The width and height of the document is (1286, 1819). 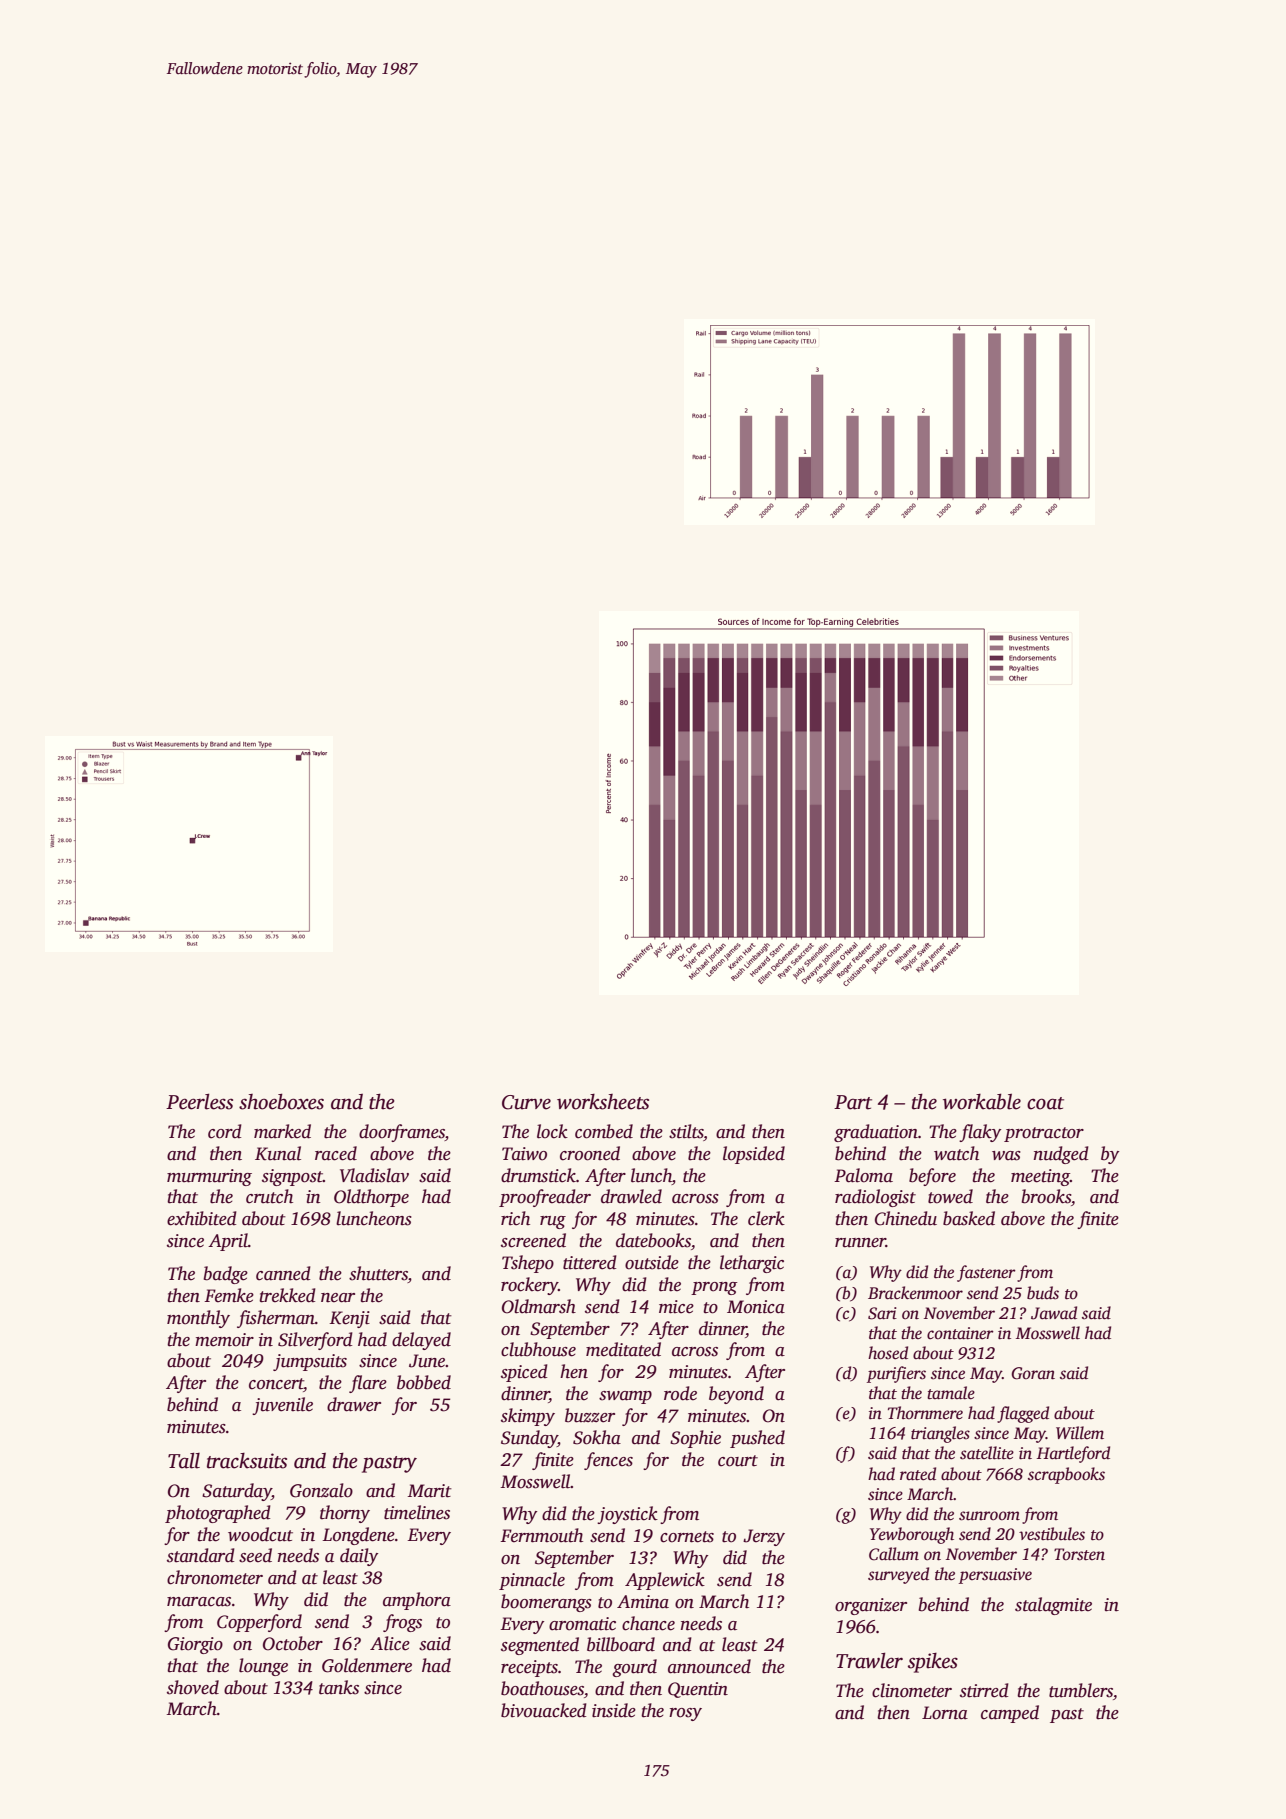 I want to click on skimpy, so click(x=528, y=1417).
